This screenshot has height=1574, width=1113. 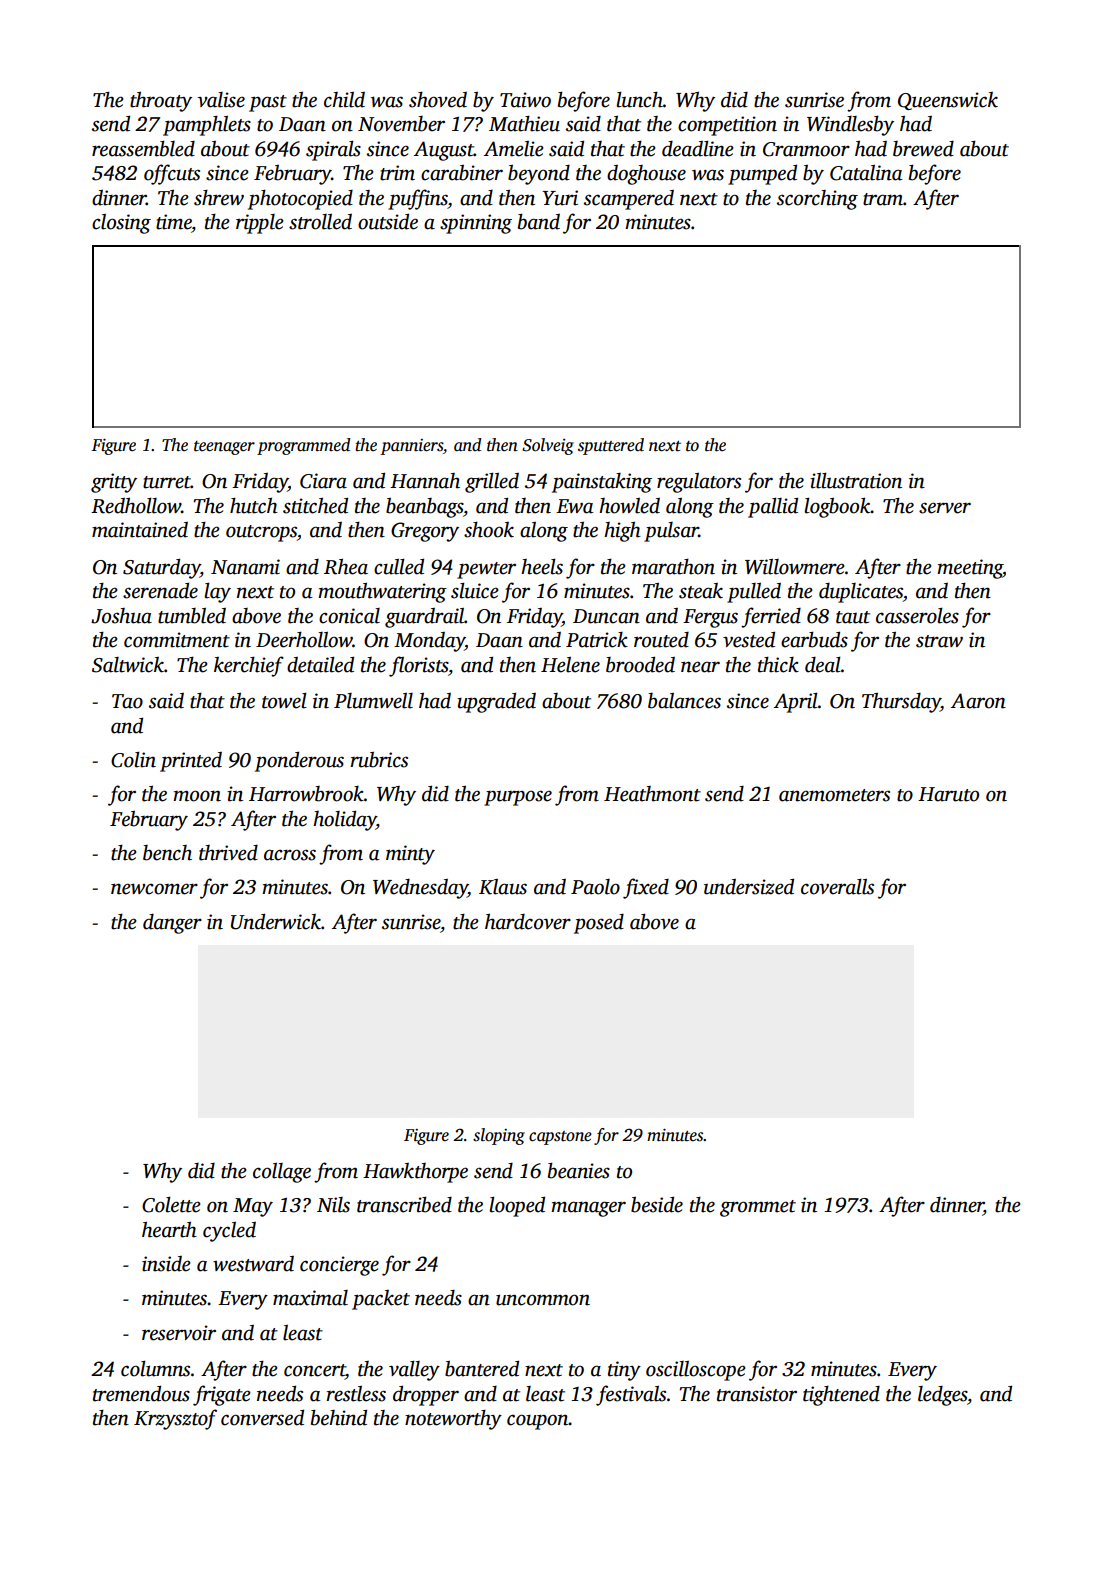 What do you see at coordinates (268, 103) in the screenshot?
I see `past` at bounding box center [268, 103].
